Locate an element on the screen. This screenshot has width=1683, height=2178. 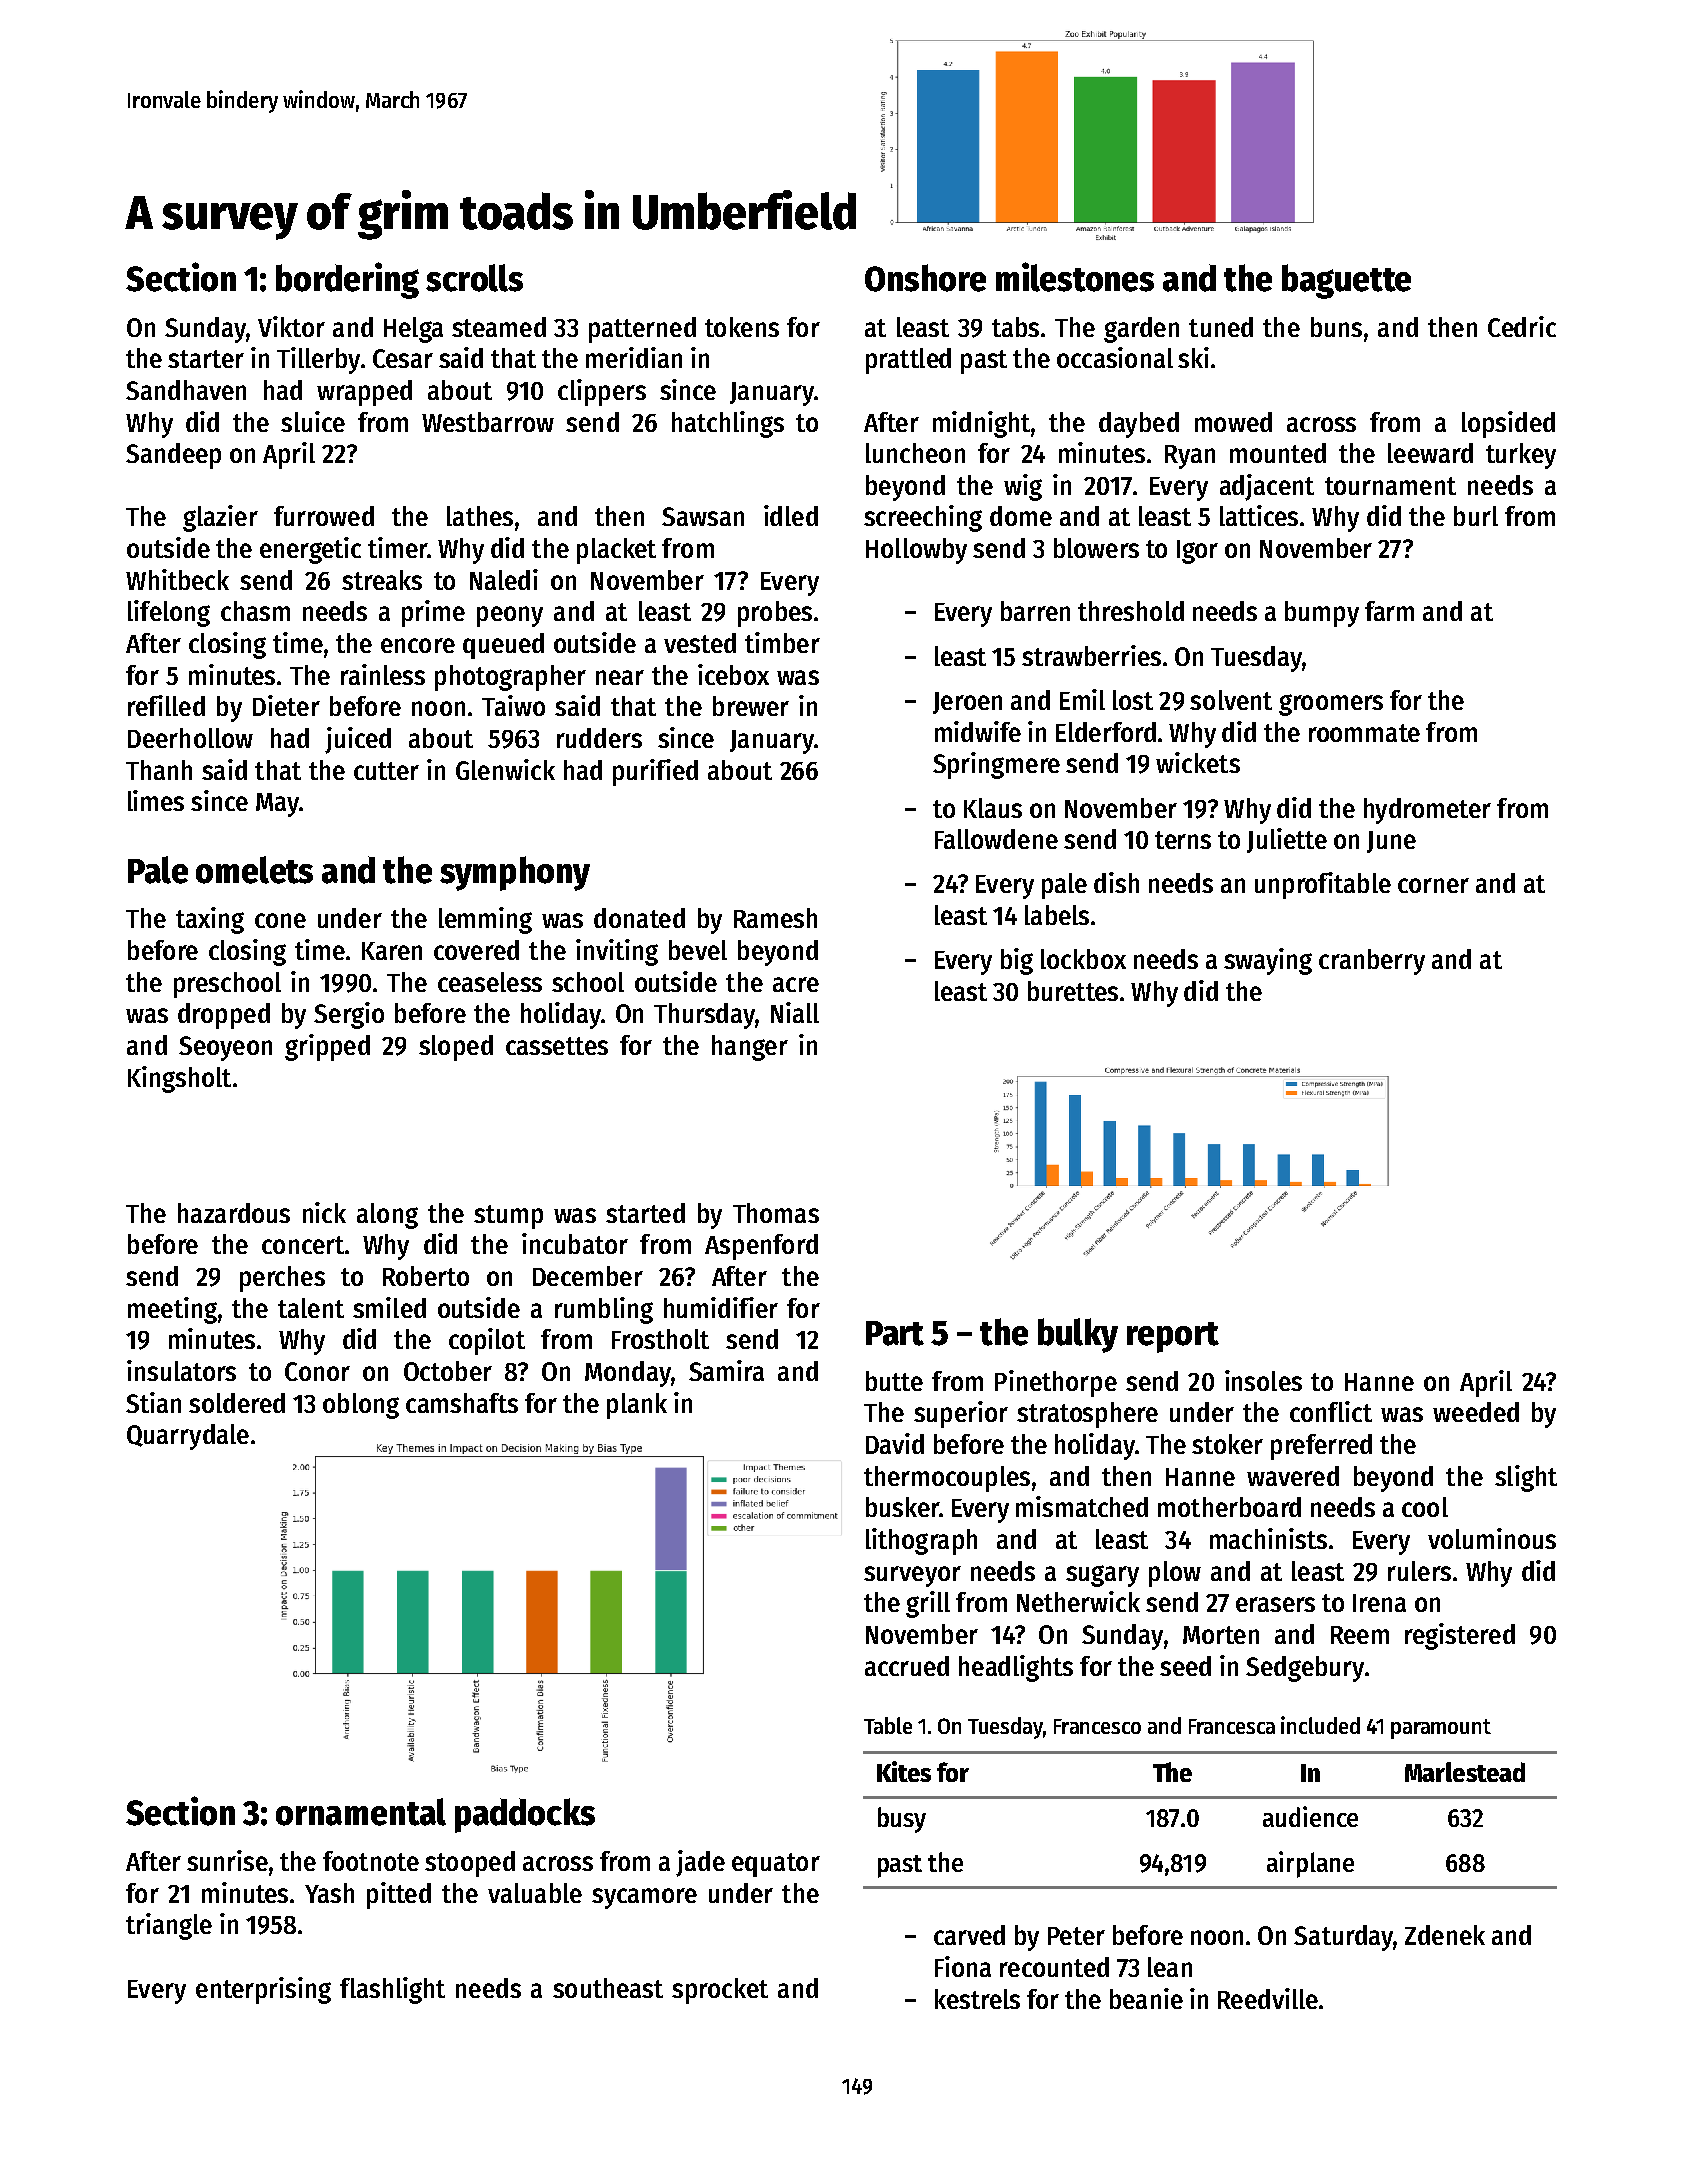
strawberries is located at coordinates (1091, 655).
